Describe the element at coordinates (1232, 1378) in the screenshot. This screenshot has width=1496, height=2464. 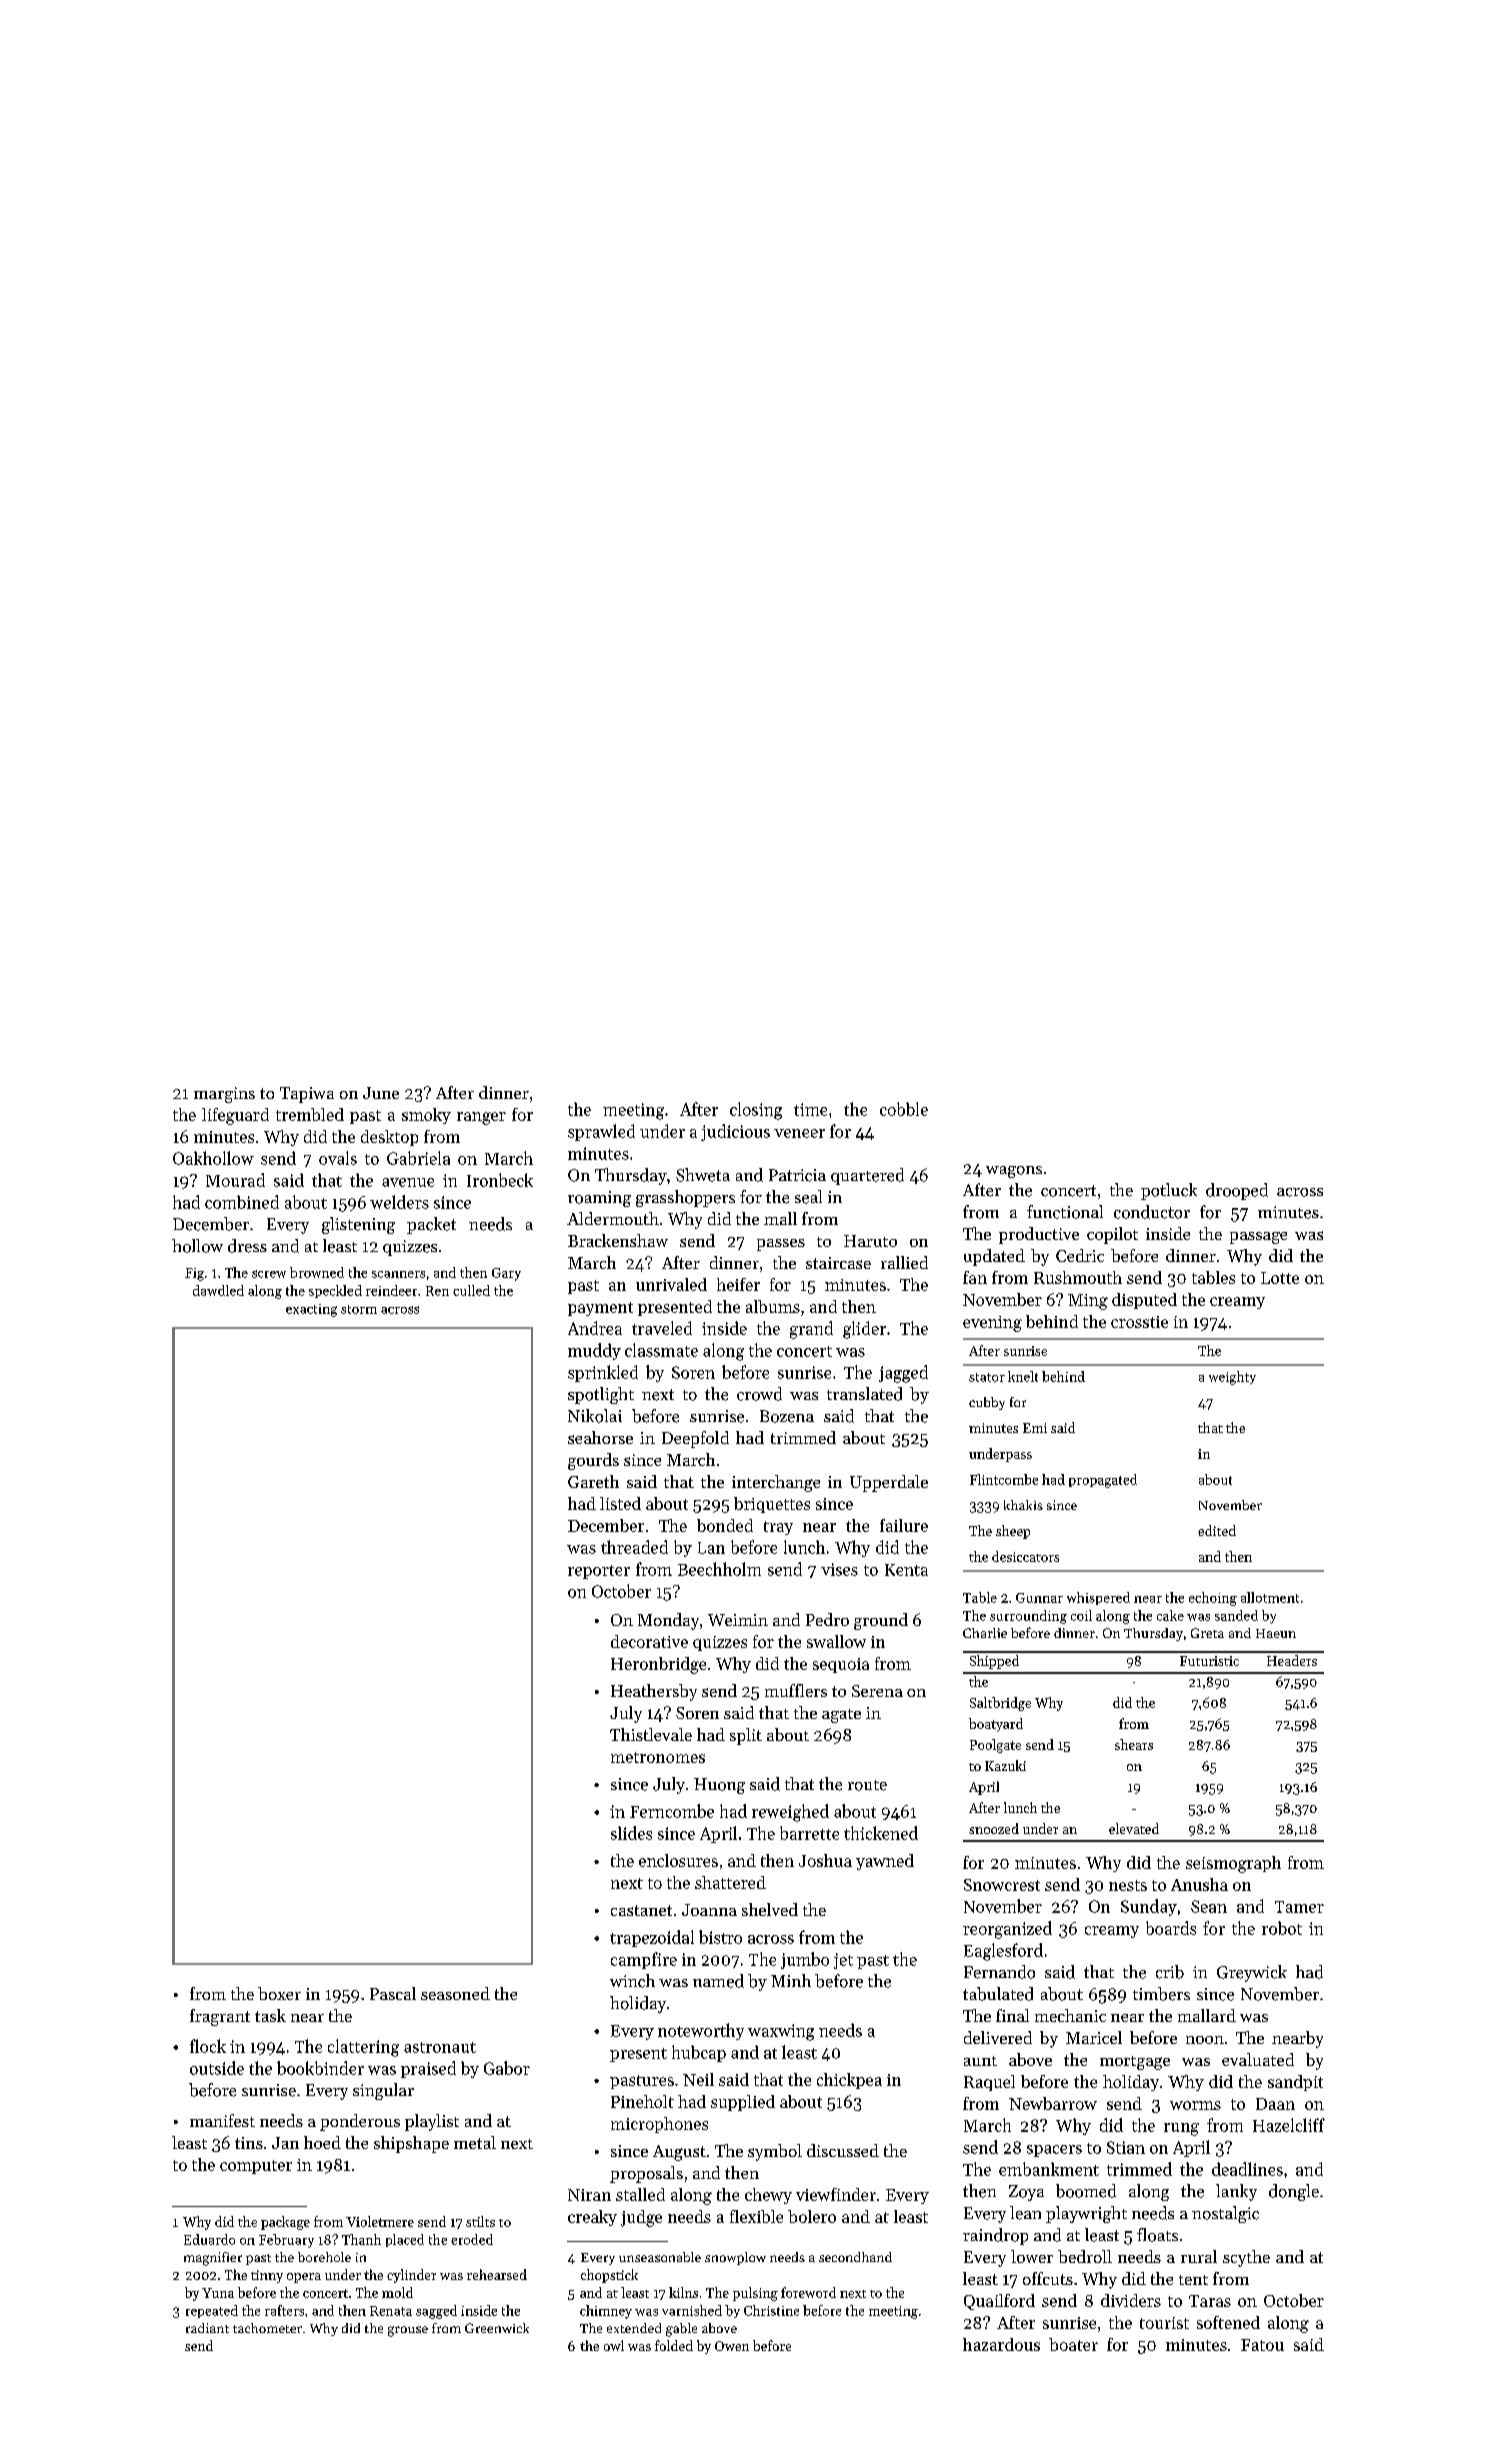
I see `weighty` at that location.
